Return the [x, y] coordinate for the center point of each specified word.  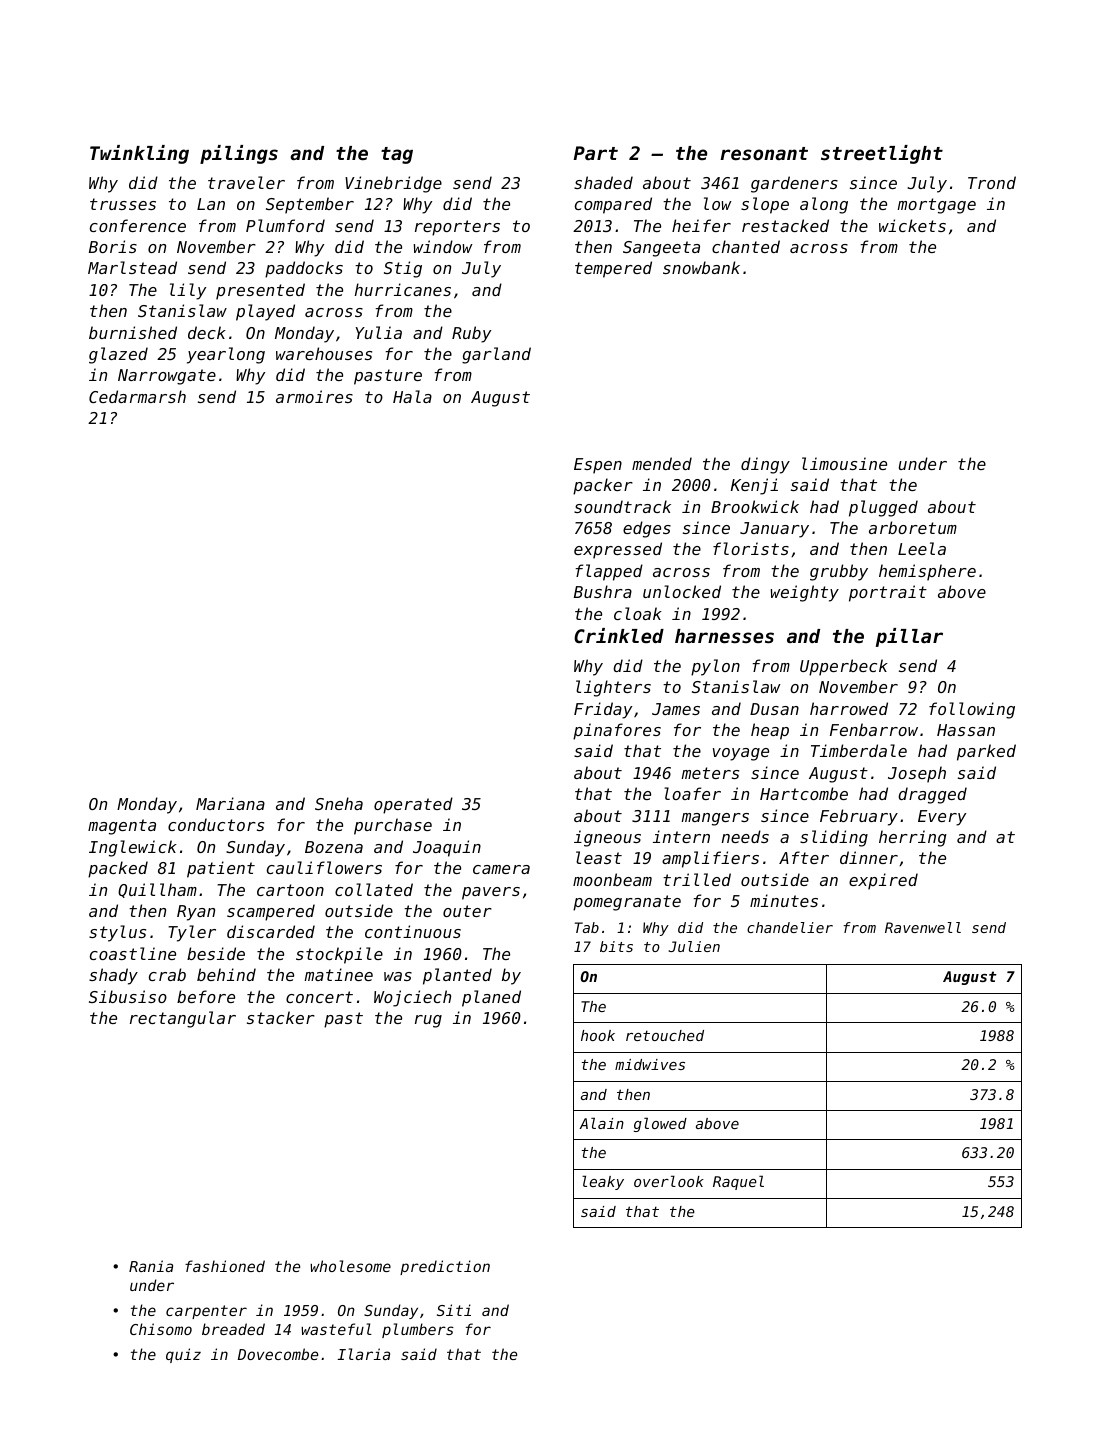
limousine [844, 463]
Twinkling [139, 154]
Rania [151, 1266]
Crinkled [619, 635]
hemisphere [927, 572]
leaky [603, 1182]
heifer [701, 225]
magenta [122, 827]
